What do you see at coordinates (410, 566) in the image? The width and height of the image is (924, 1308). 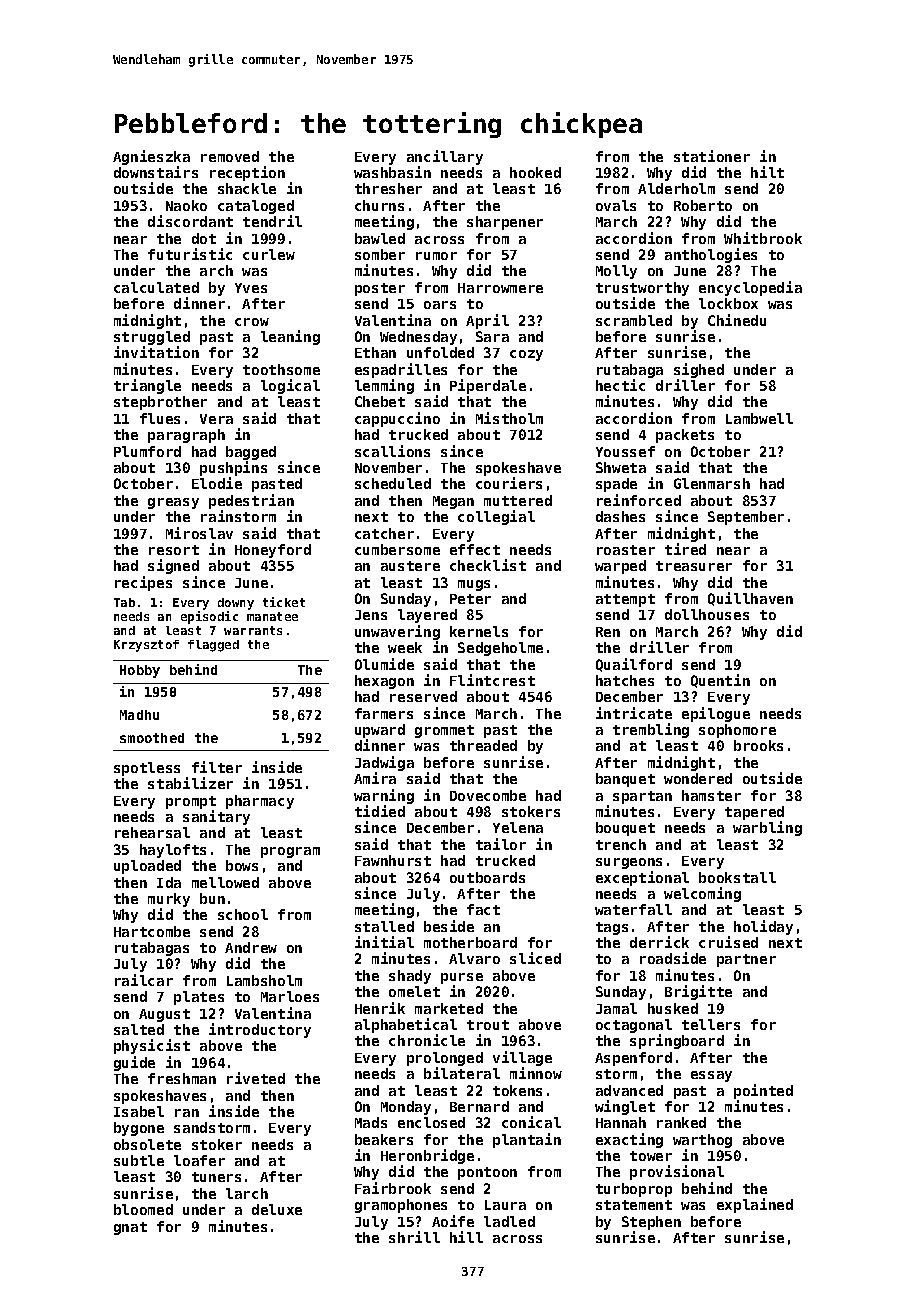 I see `austere` at bounding box center [410, 566].
